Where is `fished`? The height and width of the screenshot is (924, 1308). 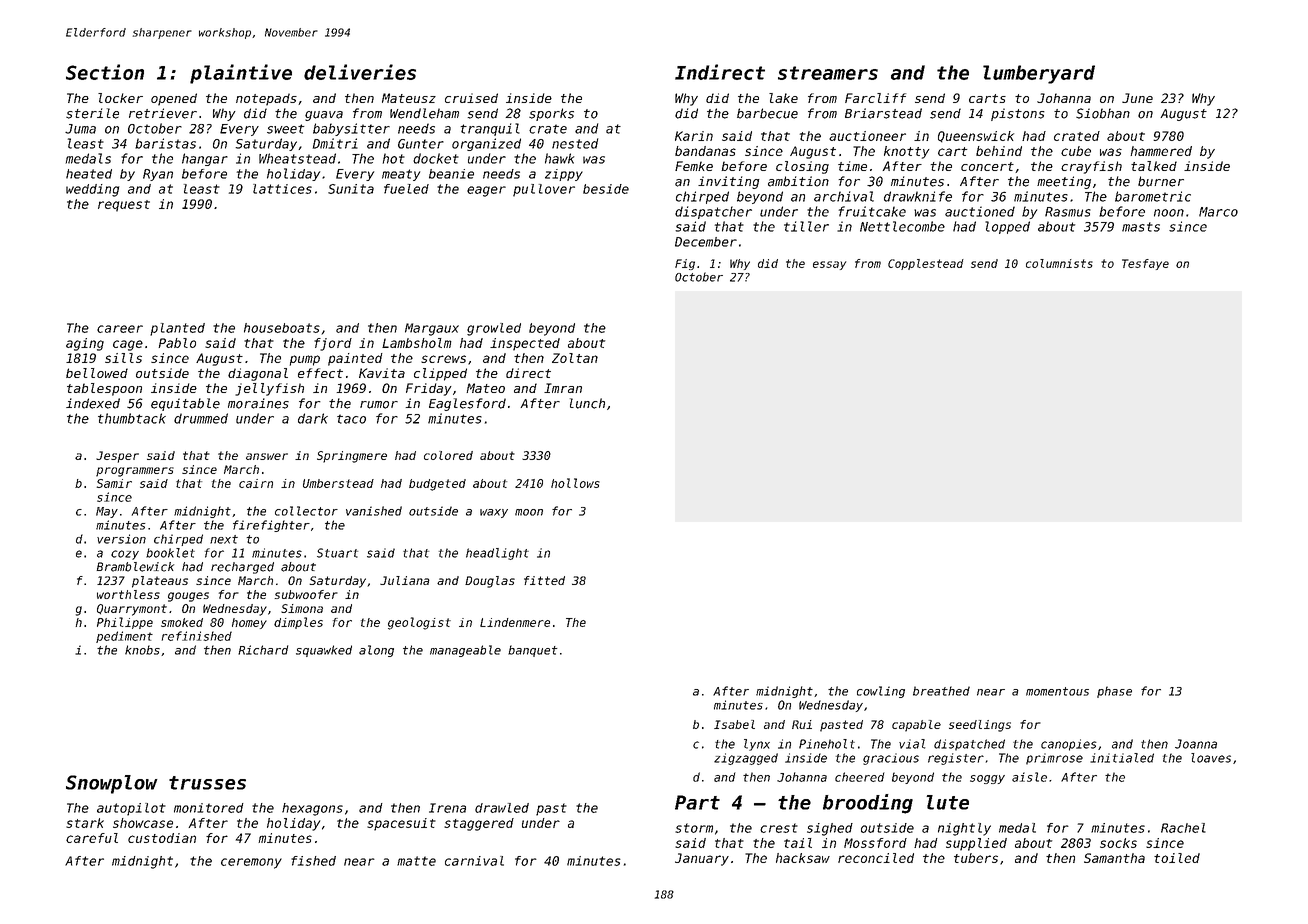
fished is located at coordinates (313, 861).
